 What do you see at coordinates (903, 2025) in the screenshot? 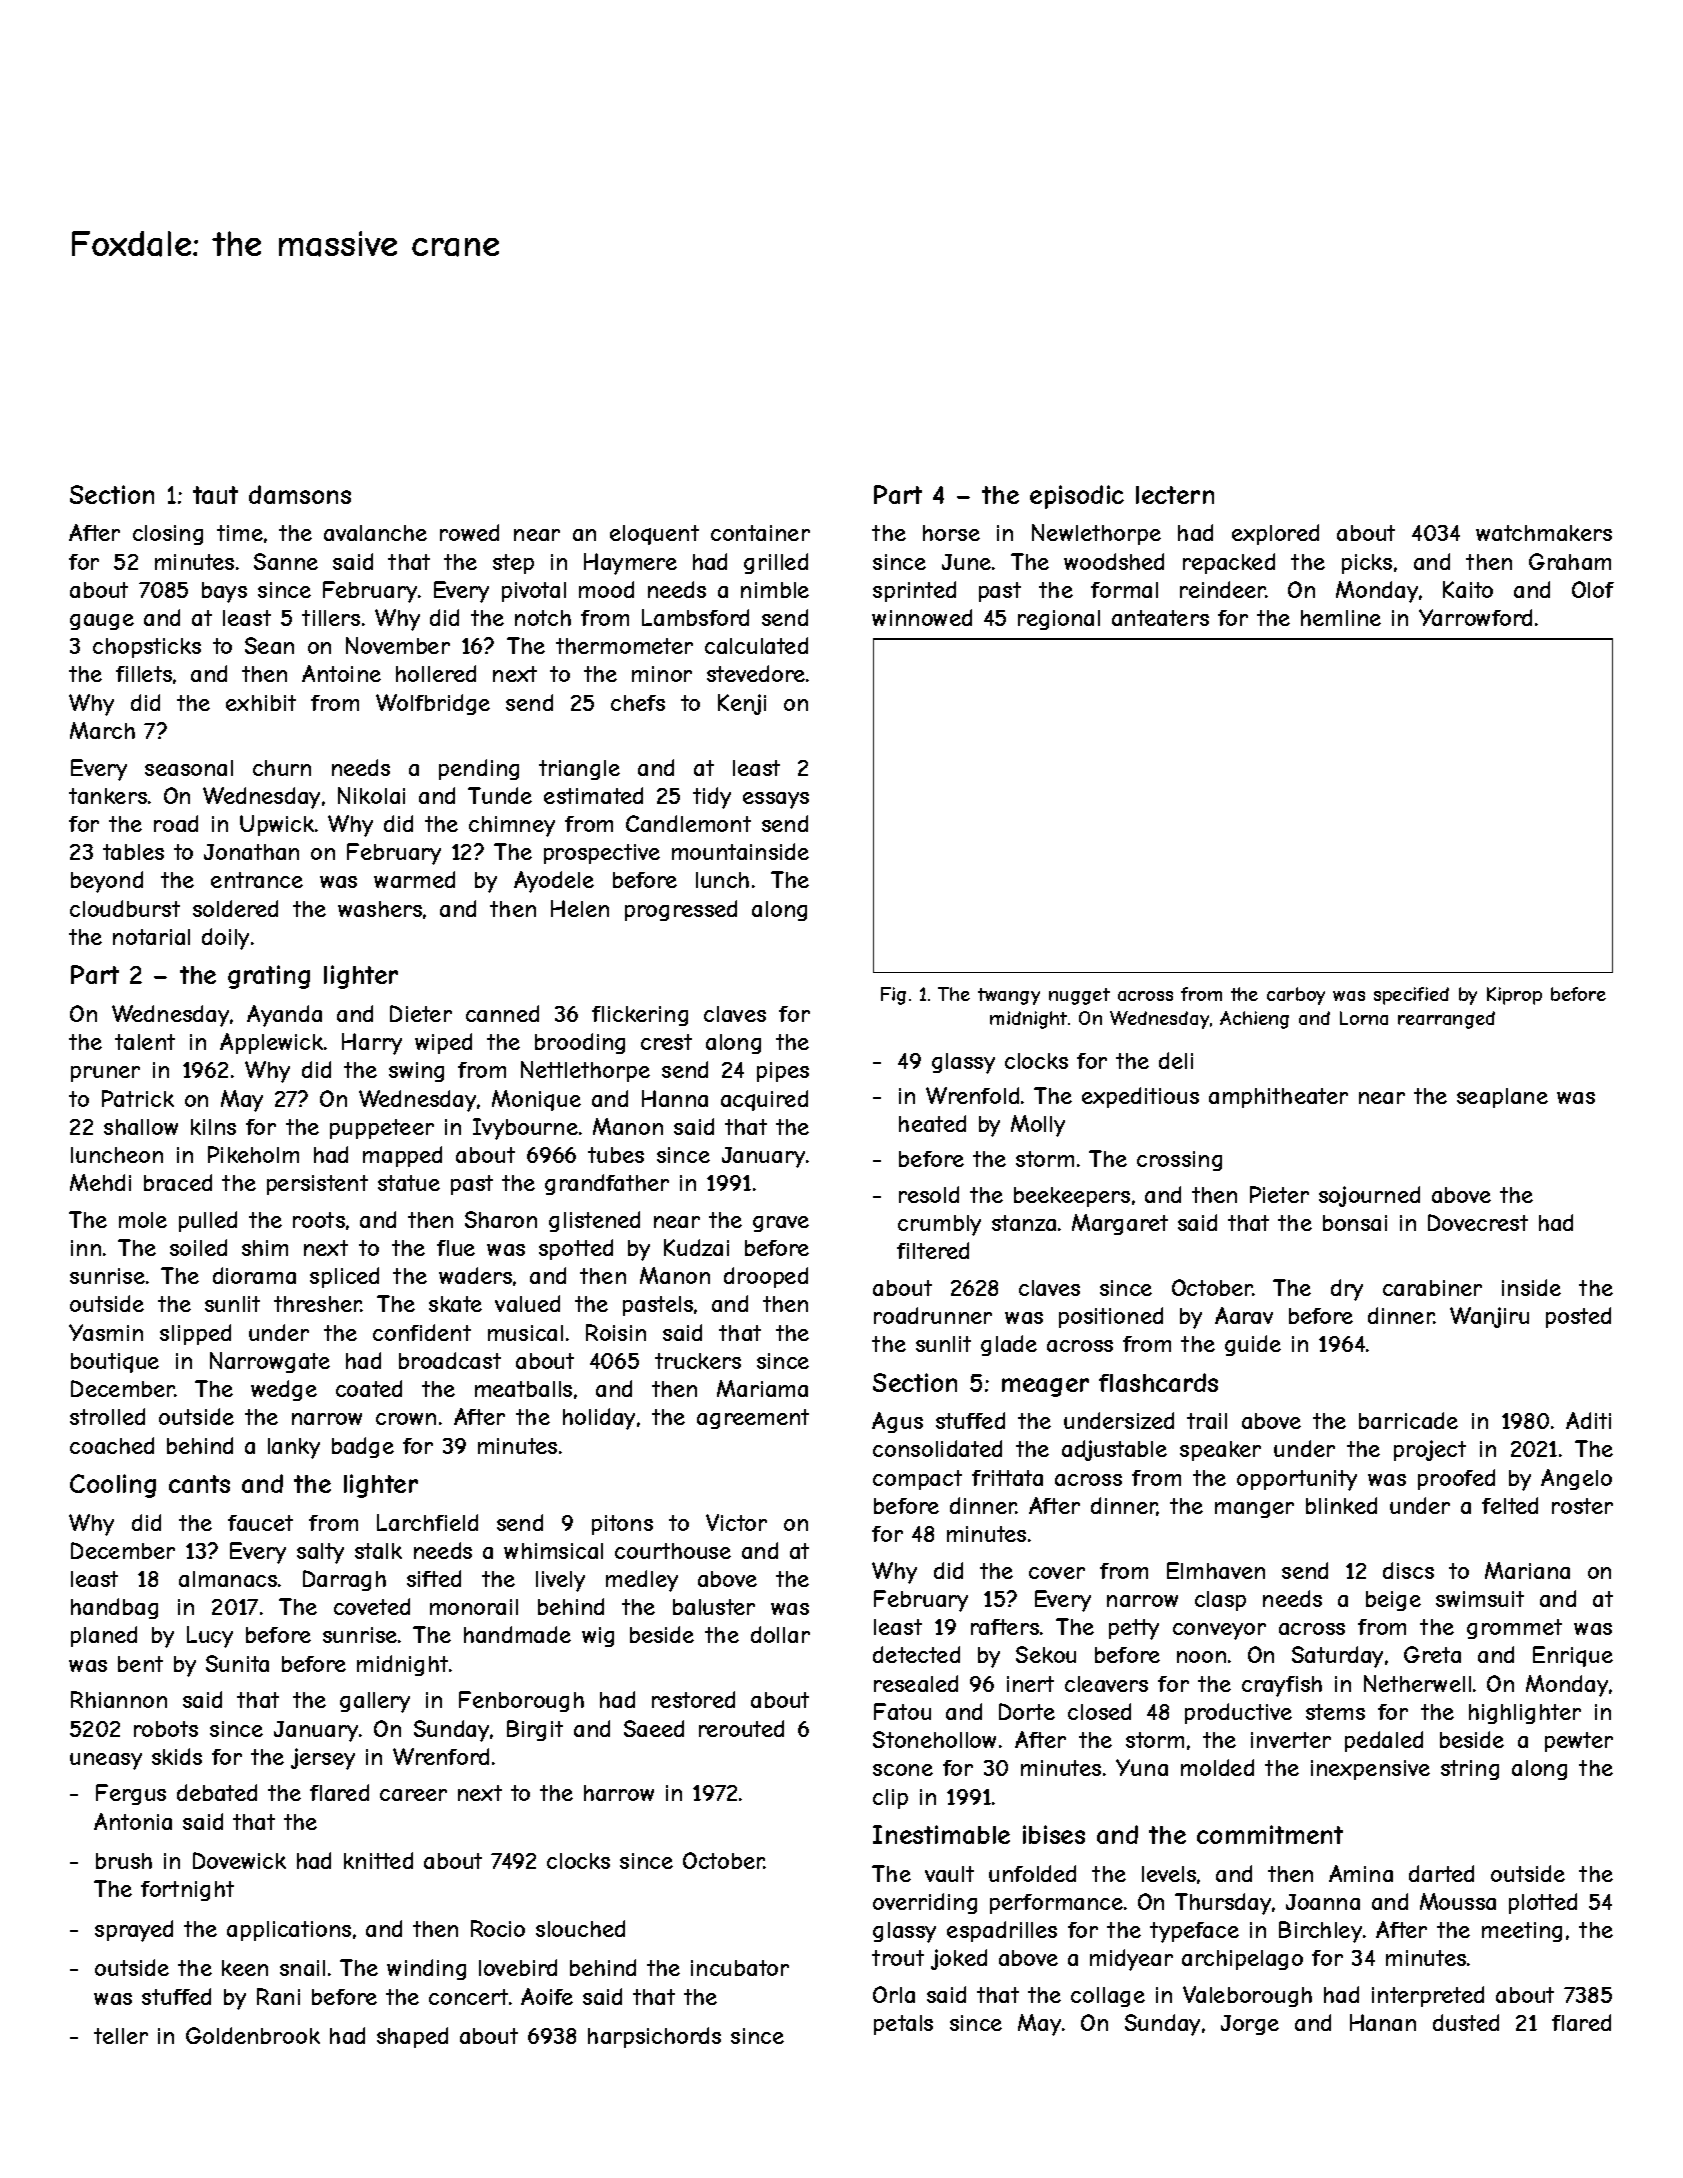
I see `petals` at bounding box center [903, 2025].
